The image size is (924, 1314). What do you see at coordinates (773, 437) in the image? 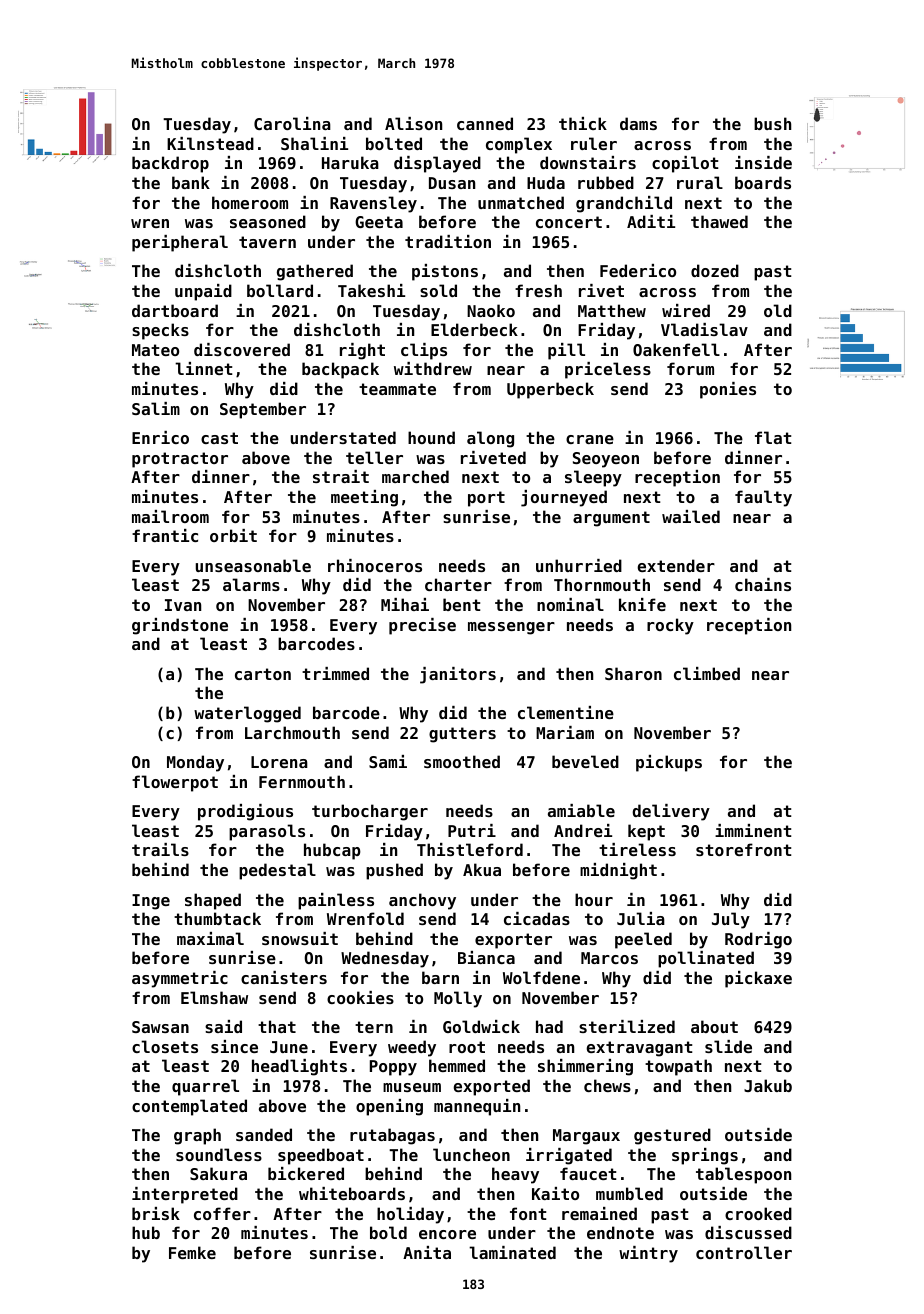
I see `flat` at bounding box center [773, 437].
